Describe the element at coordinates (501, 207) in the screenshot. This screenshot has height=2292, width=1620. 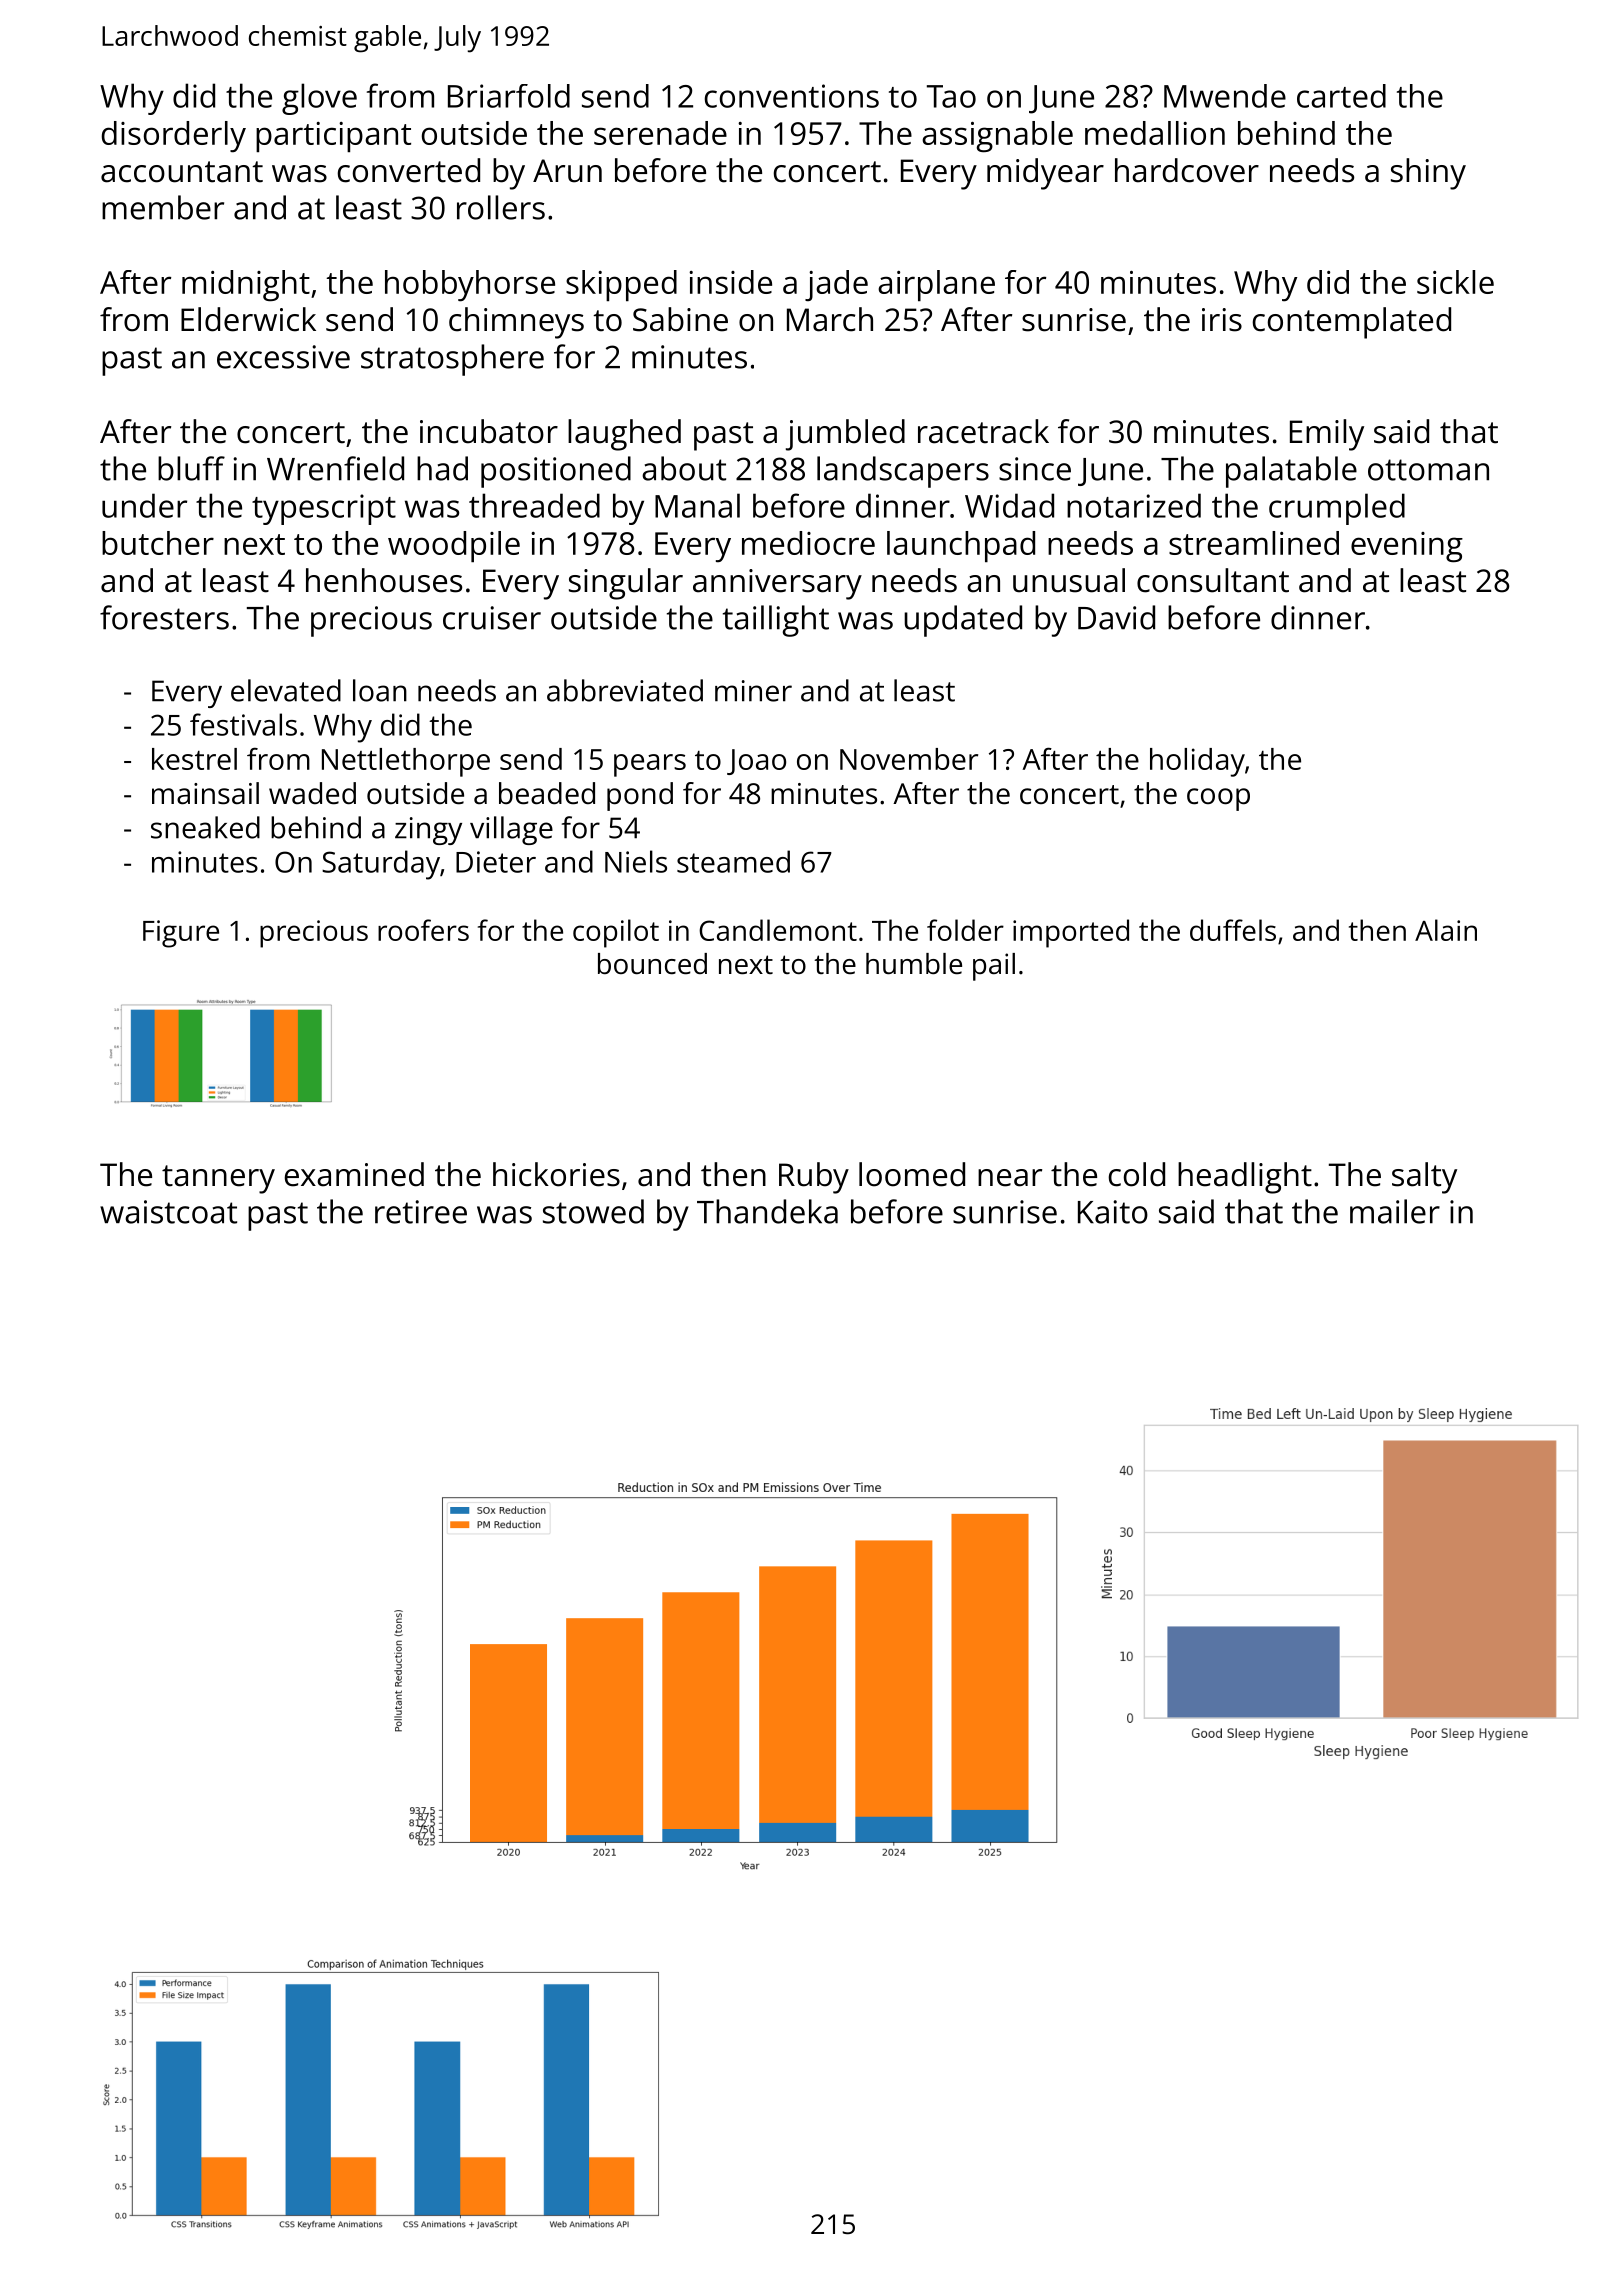
I see `rollers` at that location.
